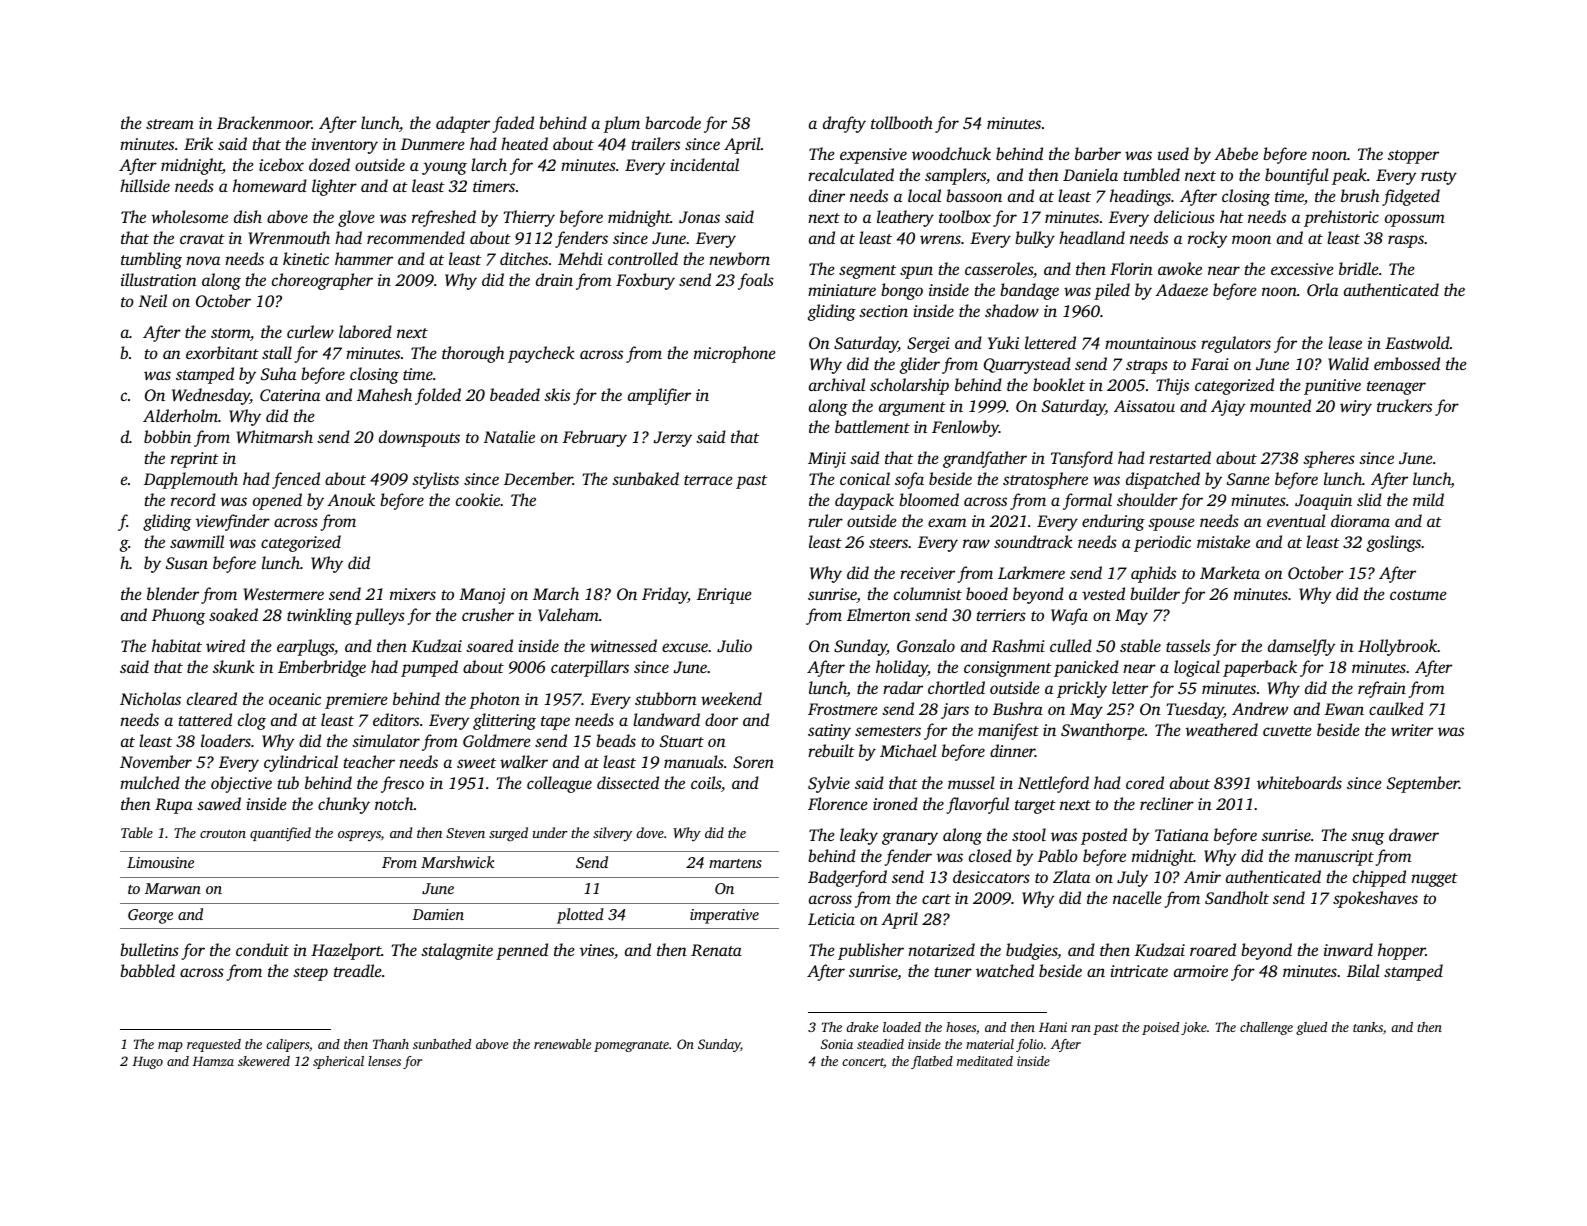  What do you see at coordinates (1147, 367) in the screenshot?
I see `straps` at bounding box center [1147, 367].
